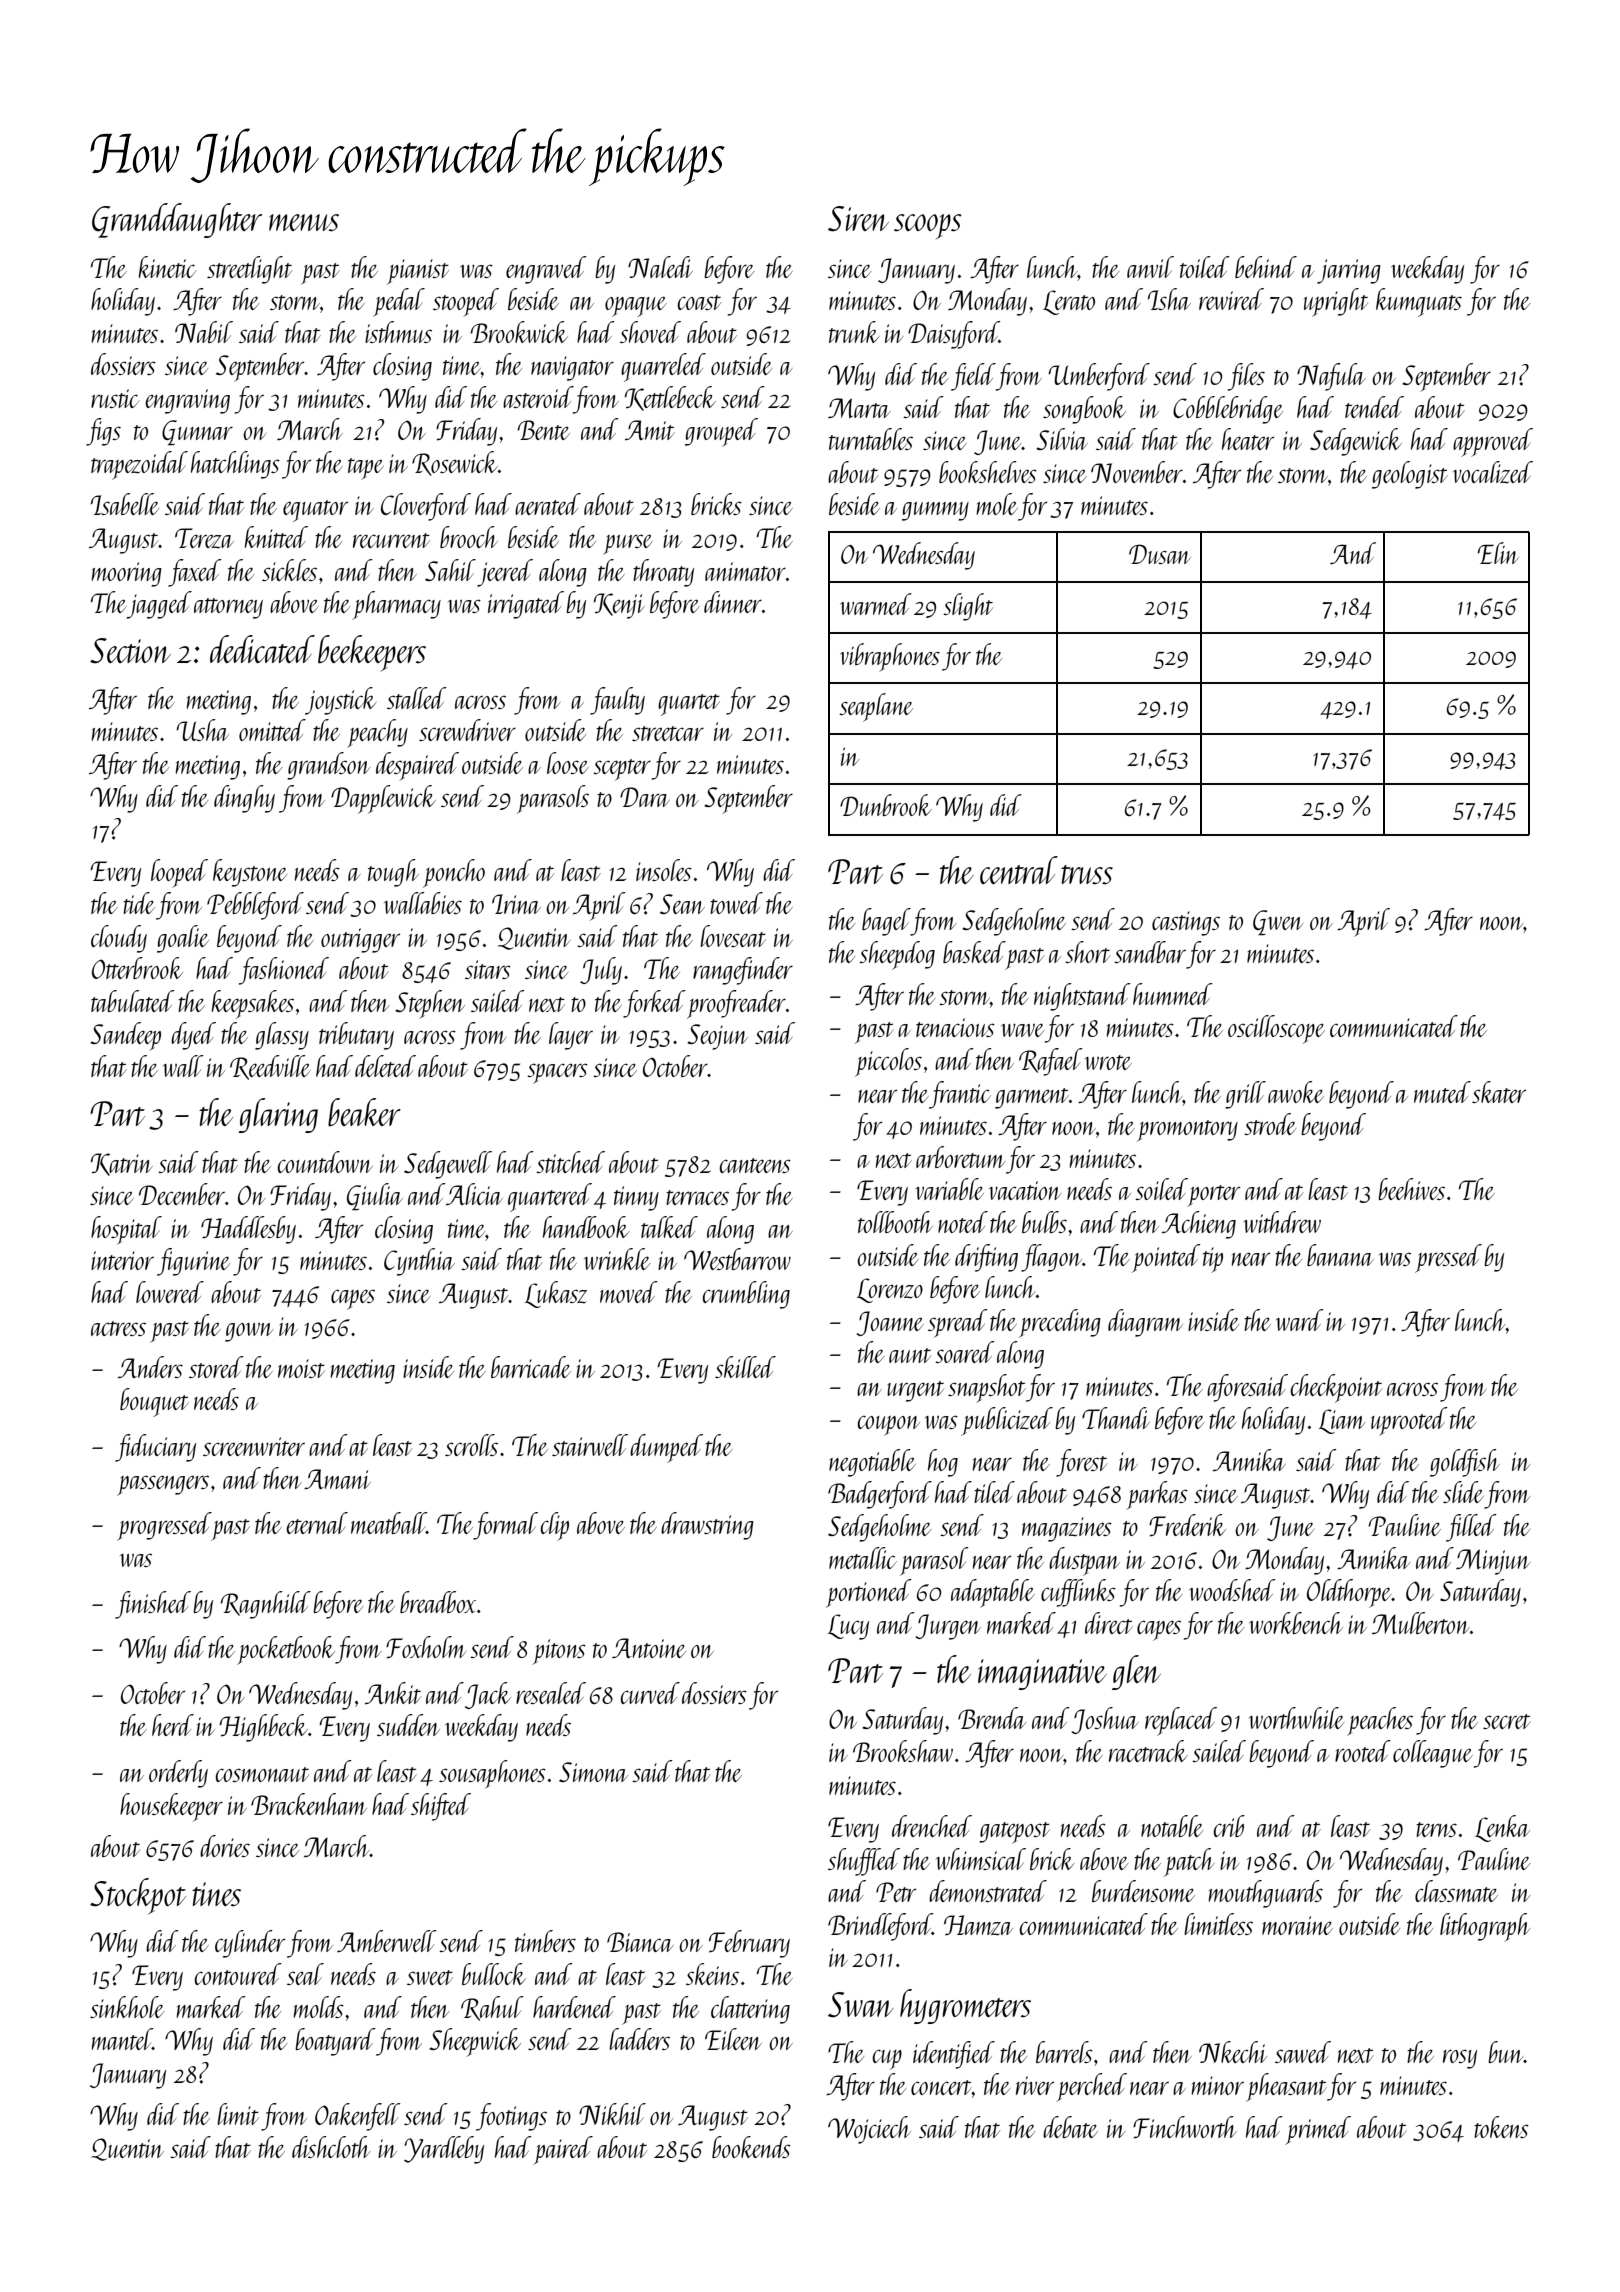  What do you see at coordinates (1502, 1828) in the screenshot?
I see `Lenka` at bounding box center [1502, 1828].
